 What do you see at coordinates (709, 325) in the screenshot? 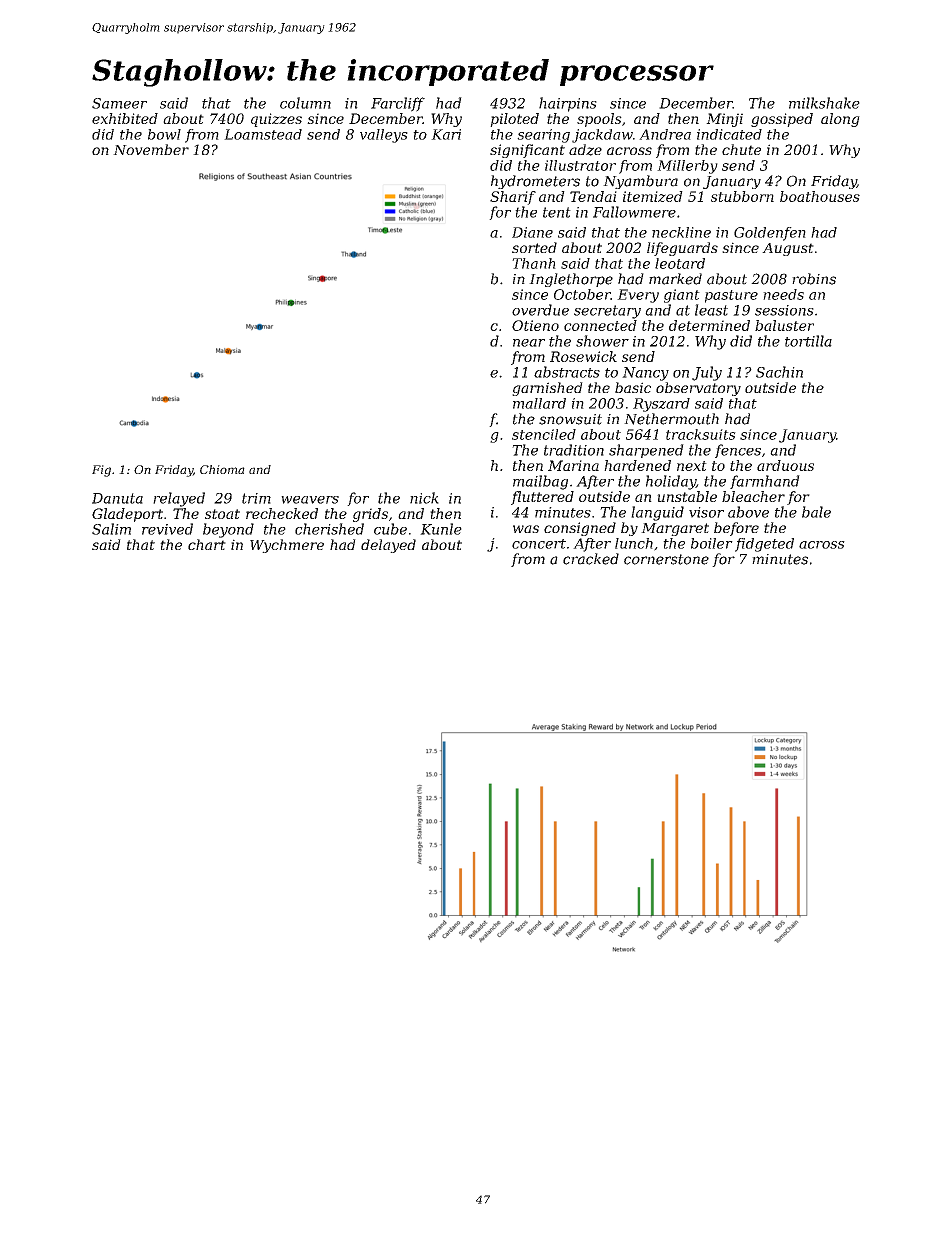
I see `determined` at bounding box center [709, 325].
